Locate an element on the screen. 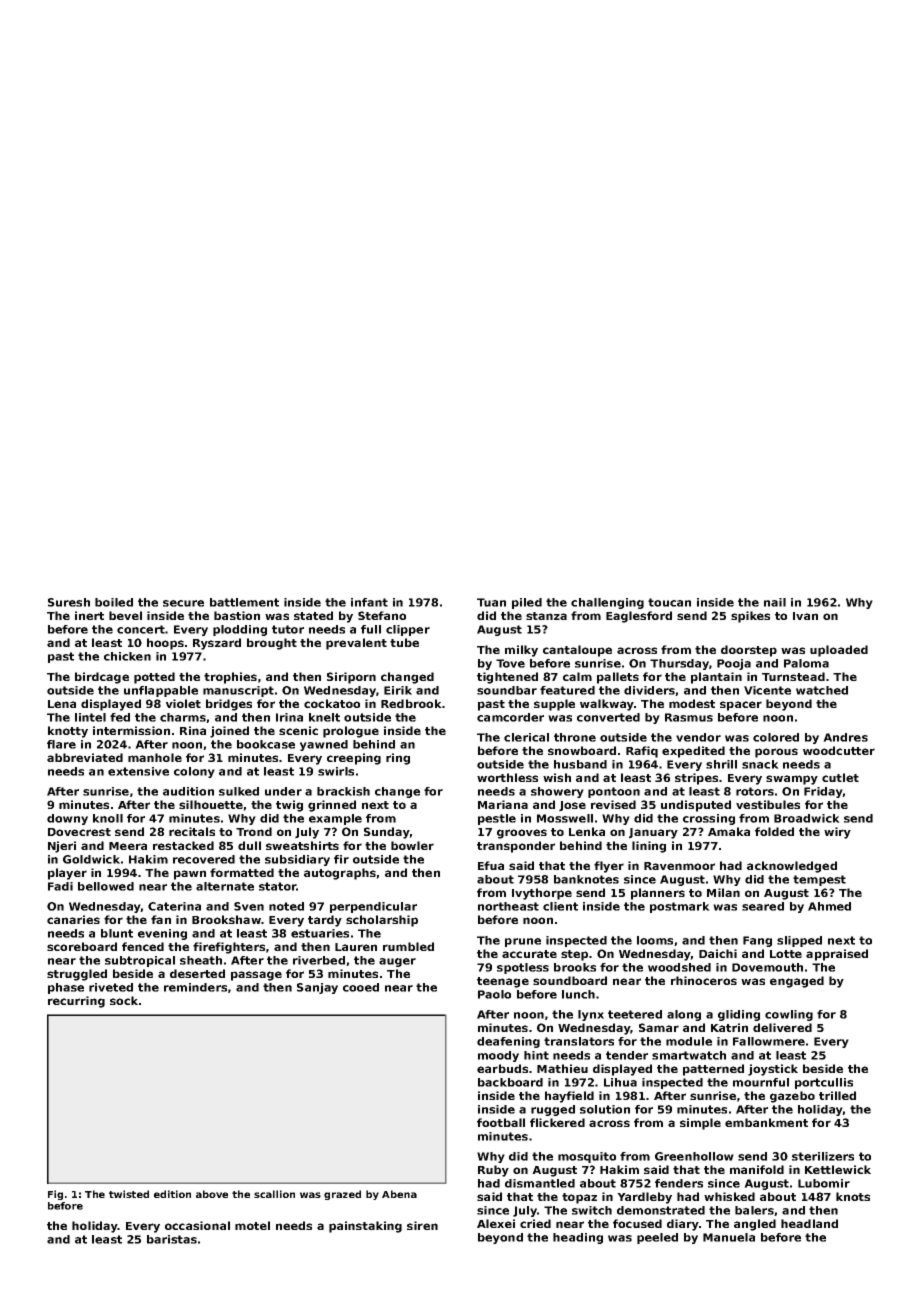 The width and height of the screenshot is (924, 1308). sock is located at coordinates (124, 1000).
